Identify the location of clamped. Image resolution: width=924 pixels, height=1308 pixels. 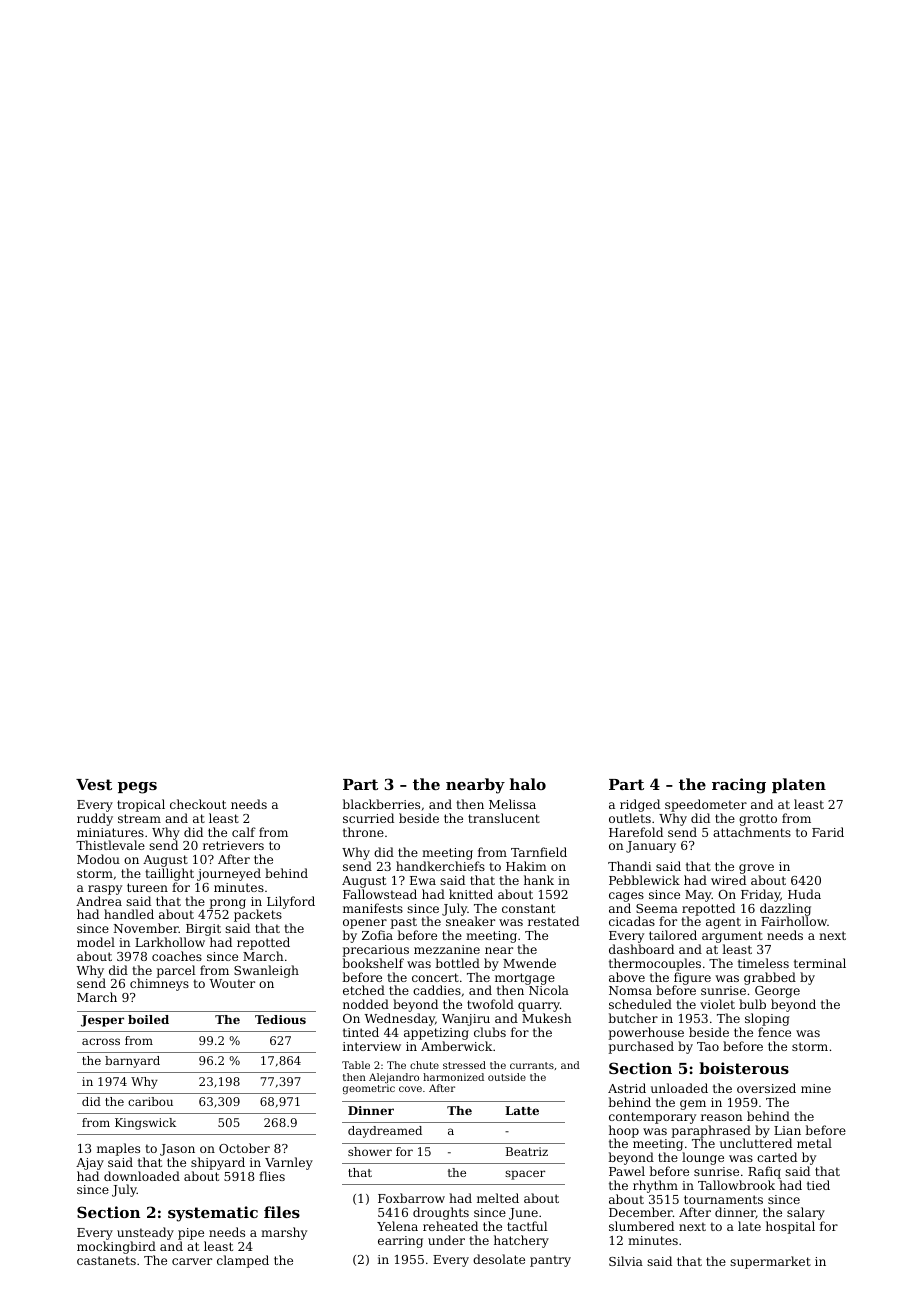
(243, 1261).
